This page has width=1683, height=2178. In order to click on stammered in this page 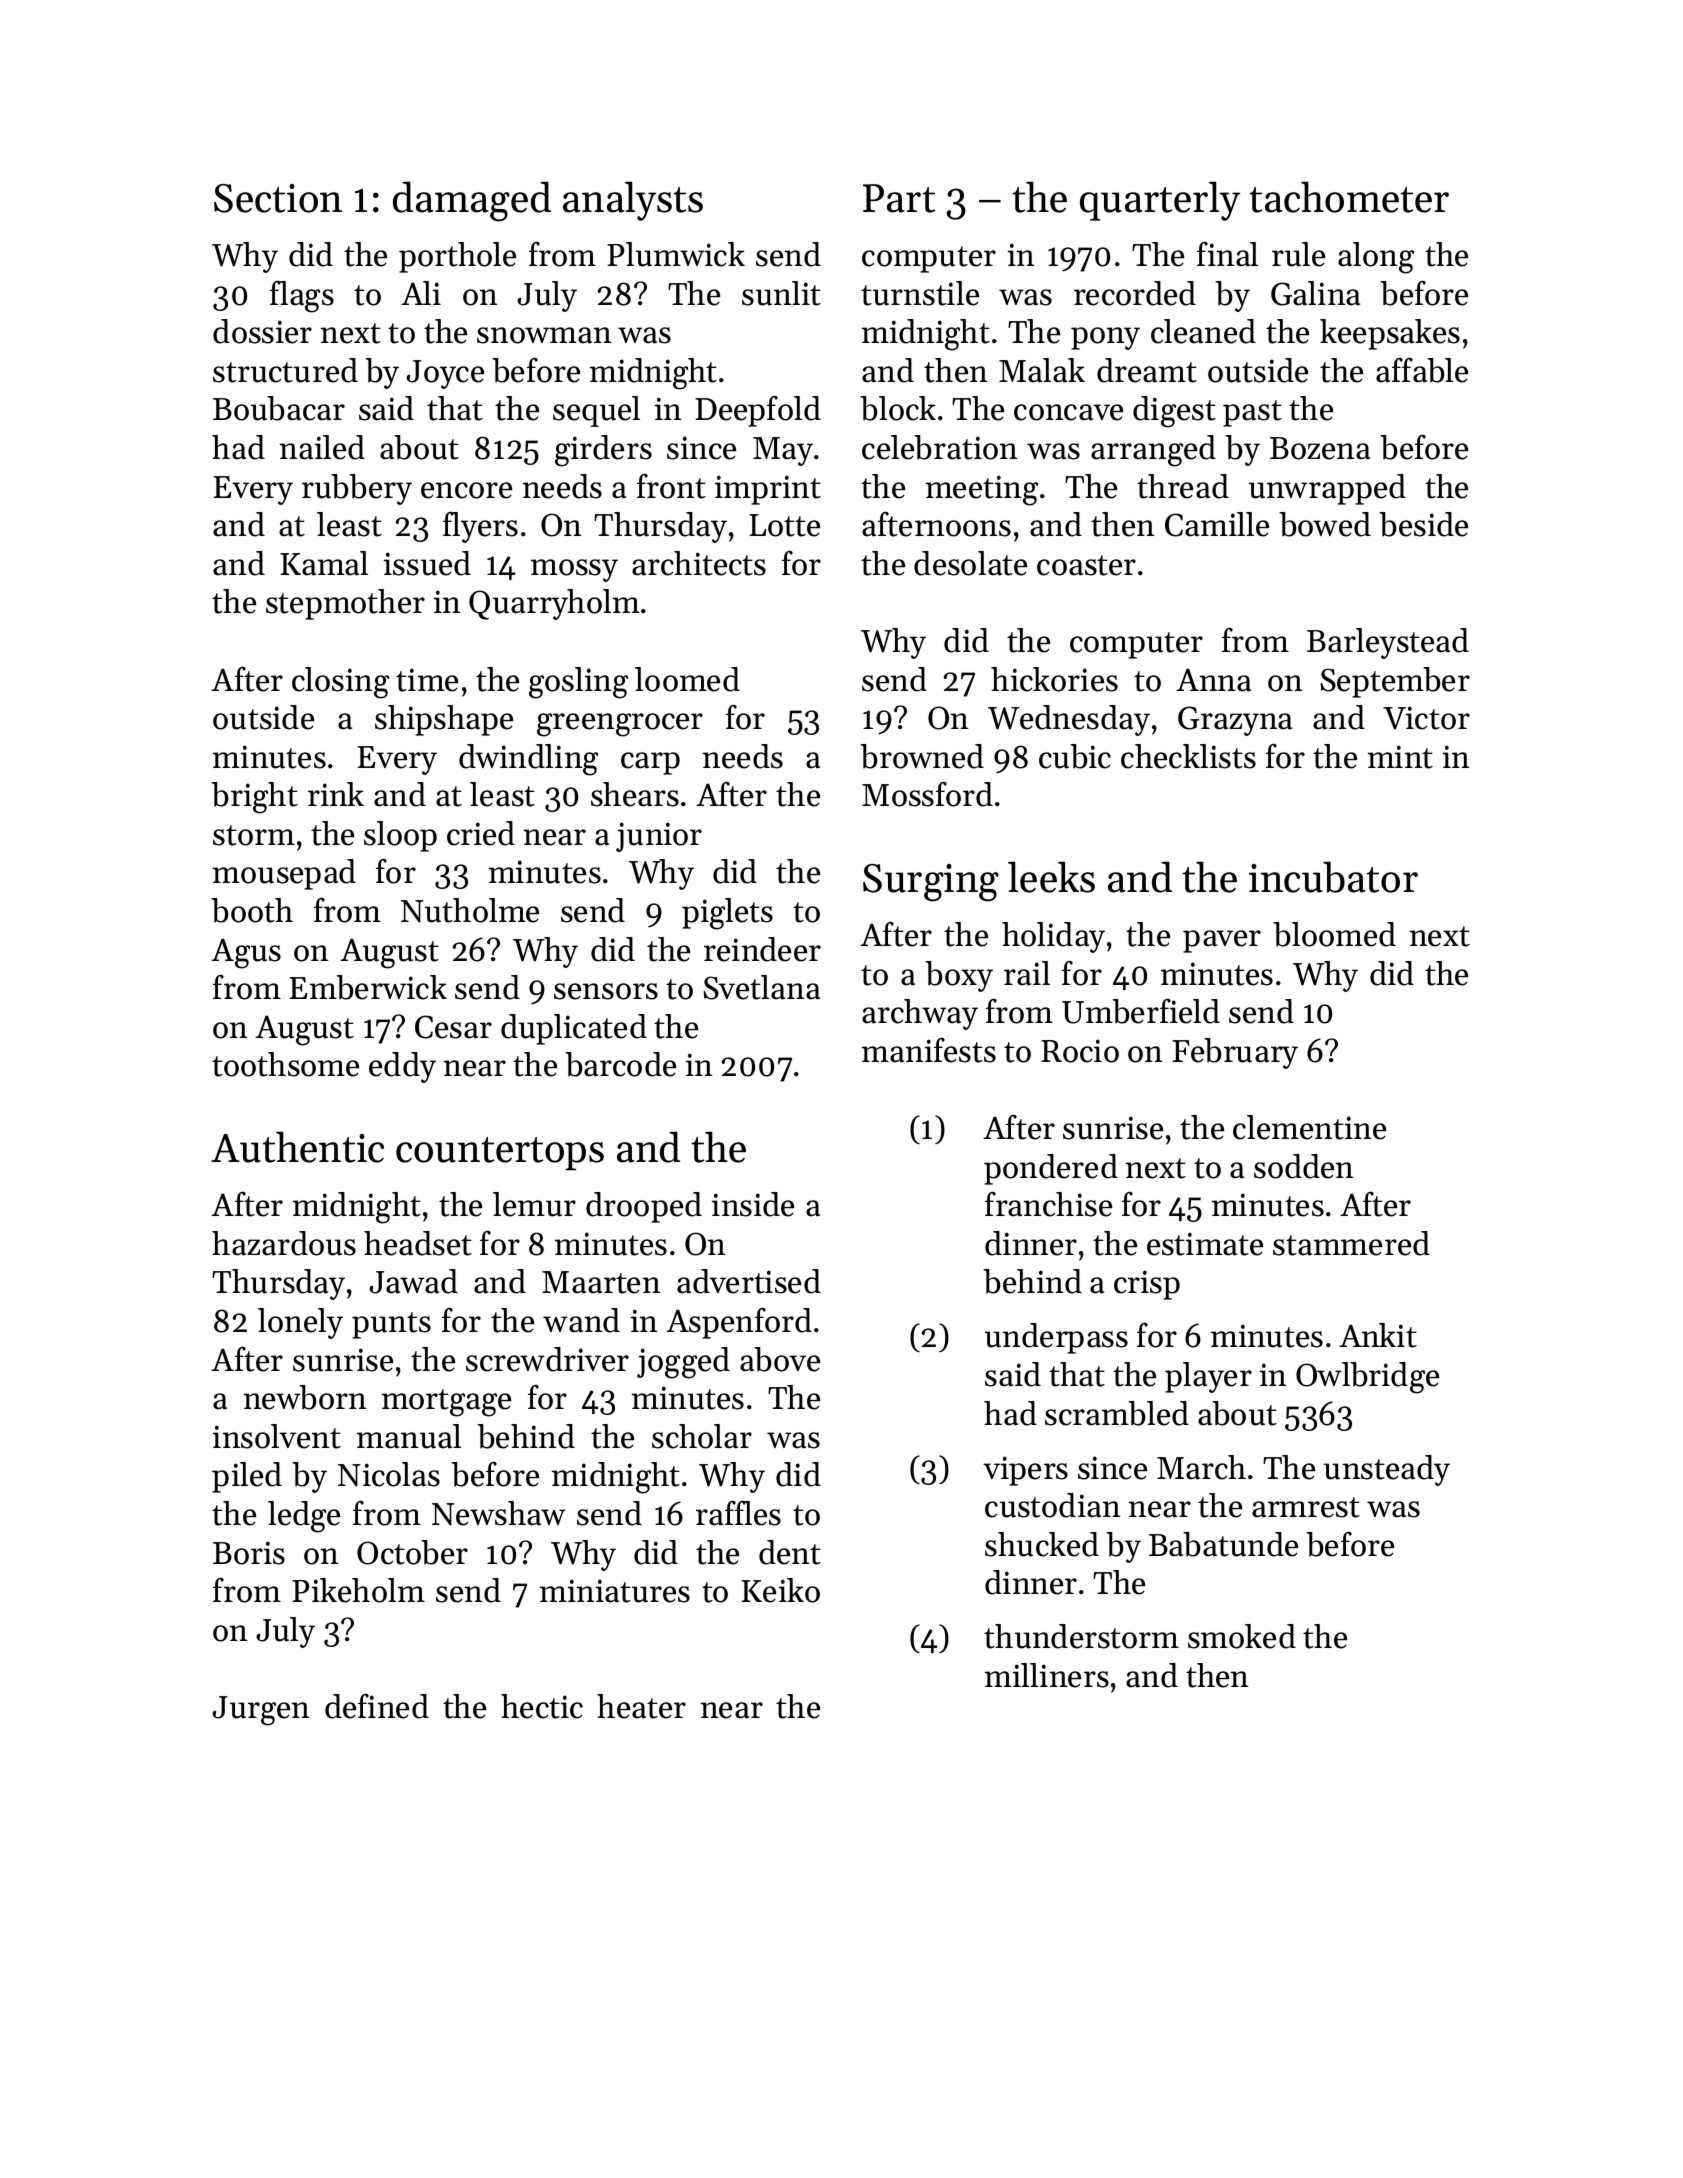, I will do `click(1351, 1243)`.
